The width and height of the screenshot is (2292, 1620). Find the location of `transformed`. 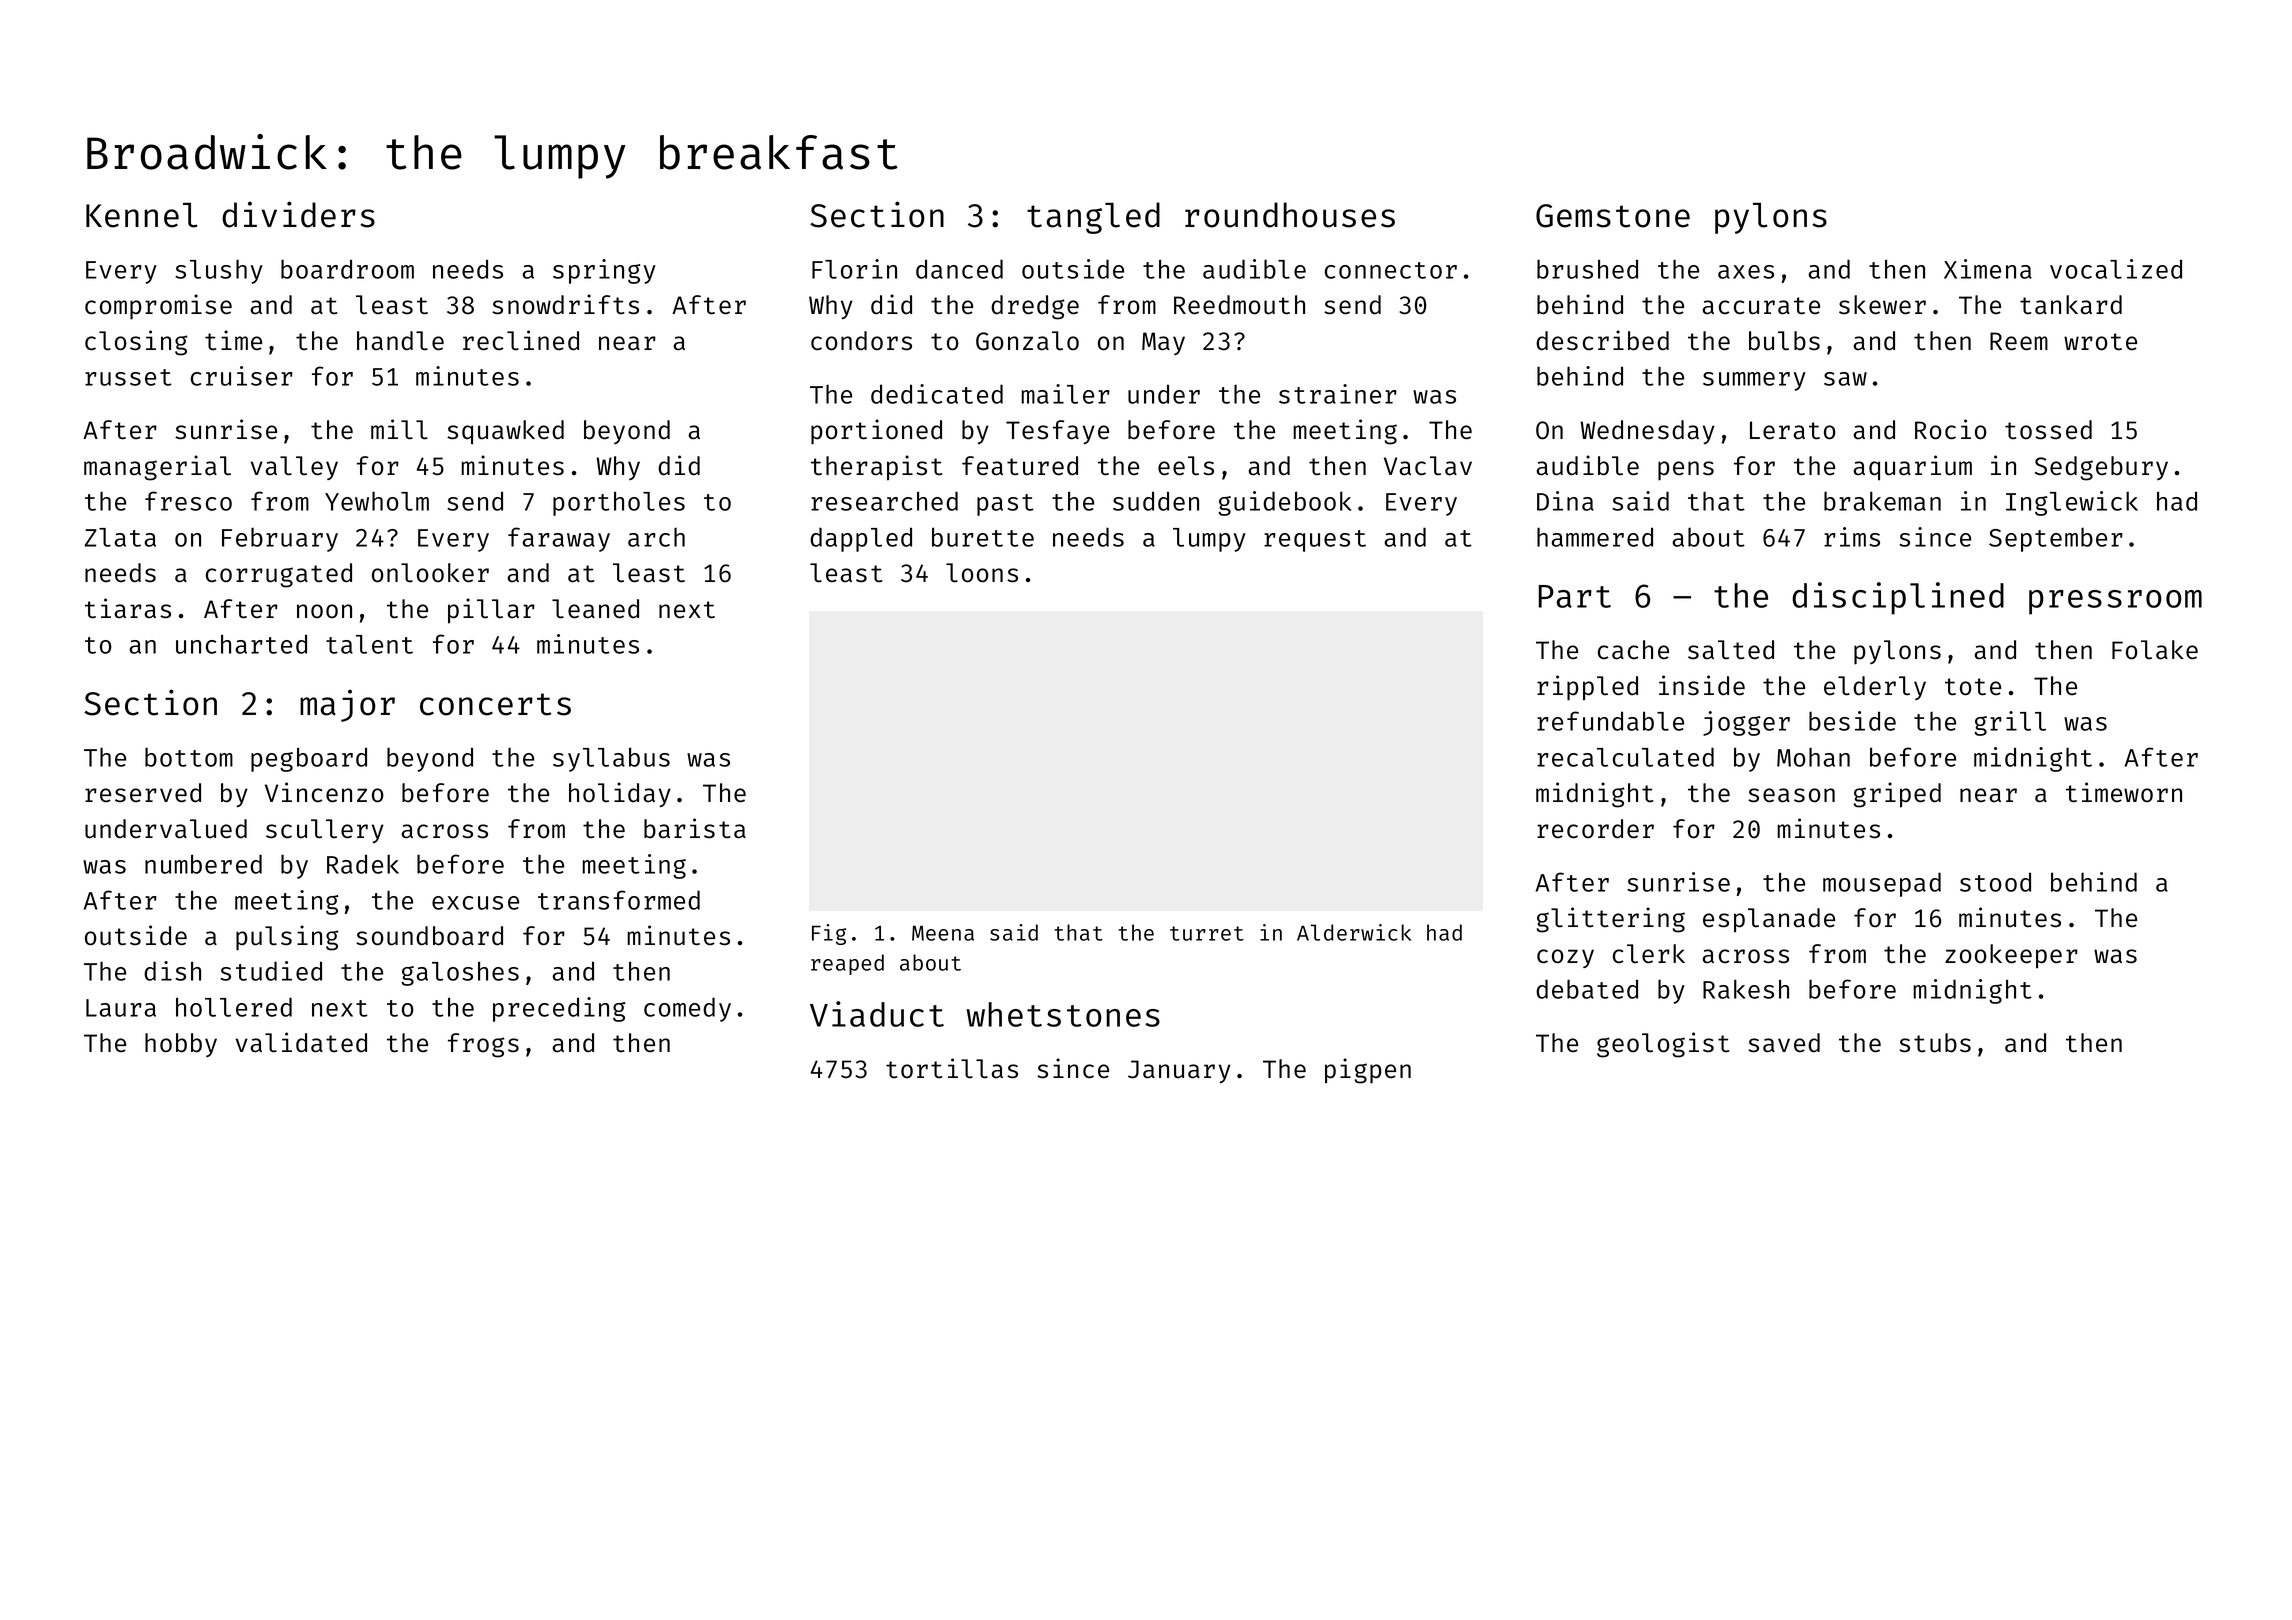

transformed is located at coordinates (619, 900).
